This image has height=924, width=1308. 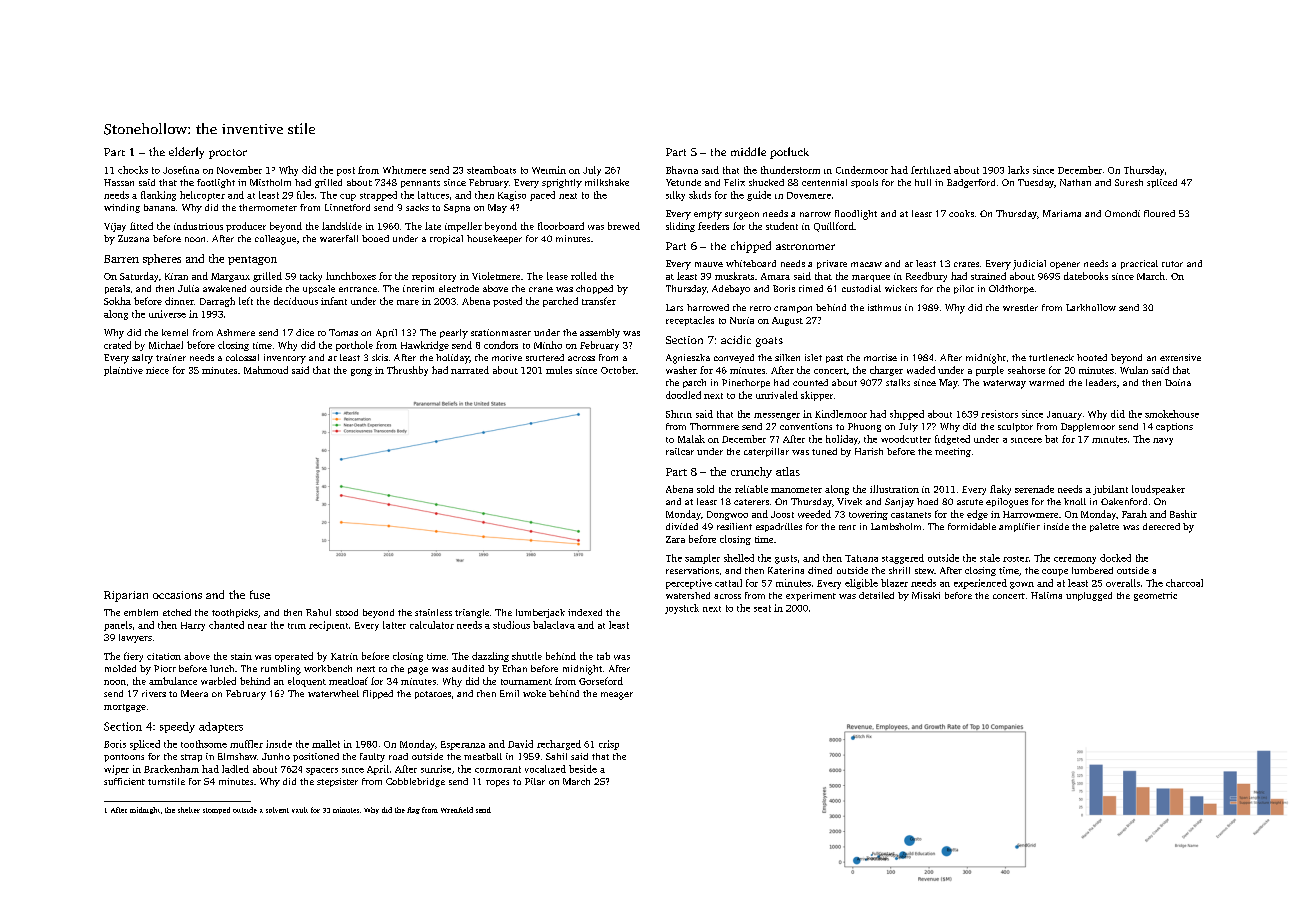 What do you see at coordinates (1004, 384) in the image?
I see `waterway` at bounding box center [1004, 384].
